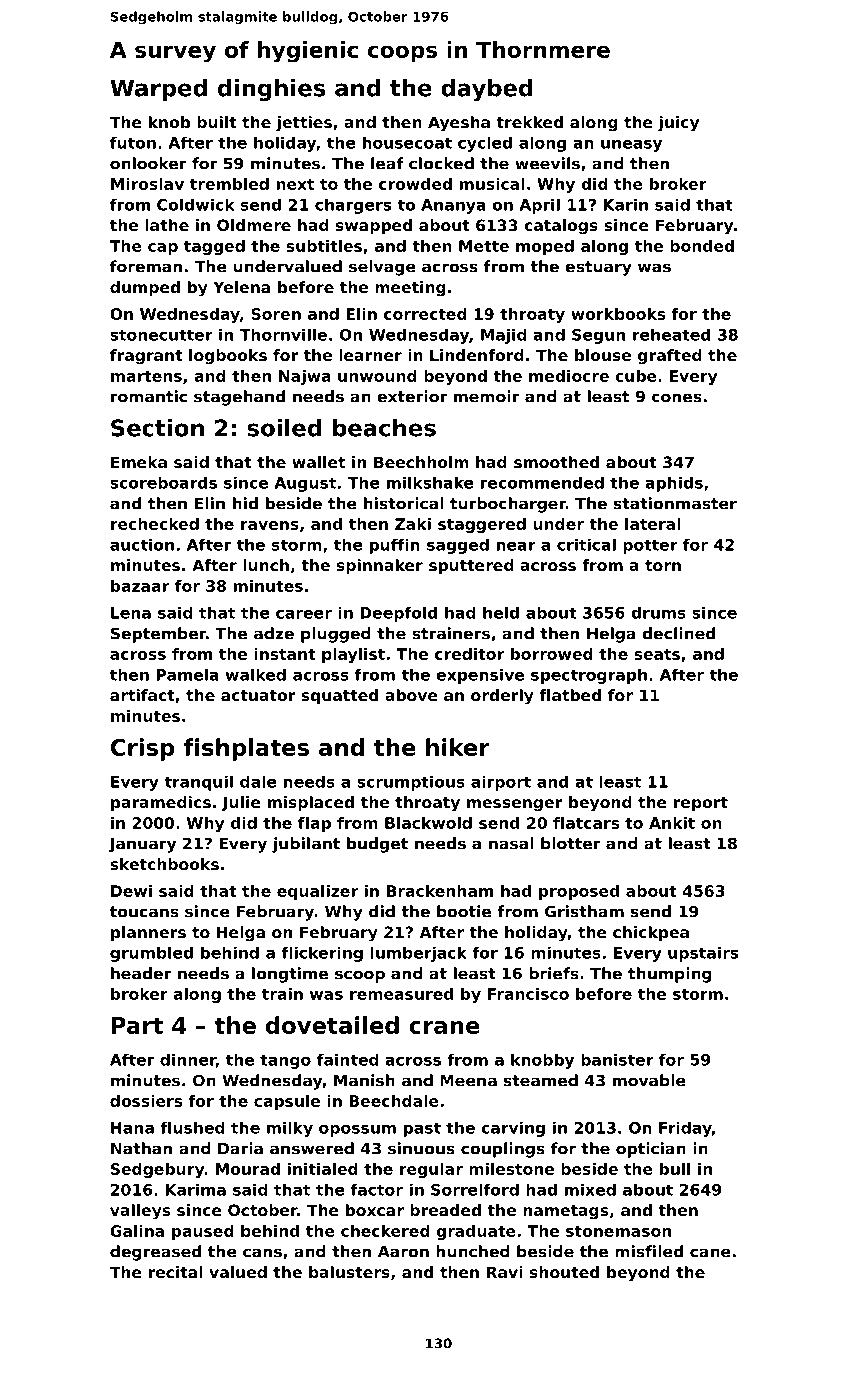  What do you see at coordinates (158, 635) in the screenshot?
I see `September` at bounding box center [158, 635].
